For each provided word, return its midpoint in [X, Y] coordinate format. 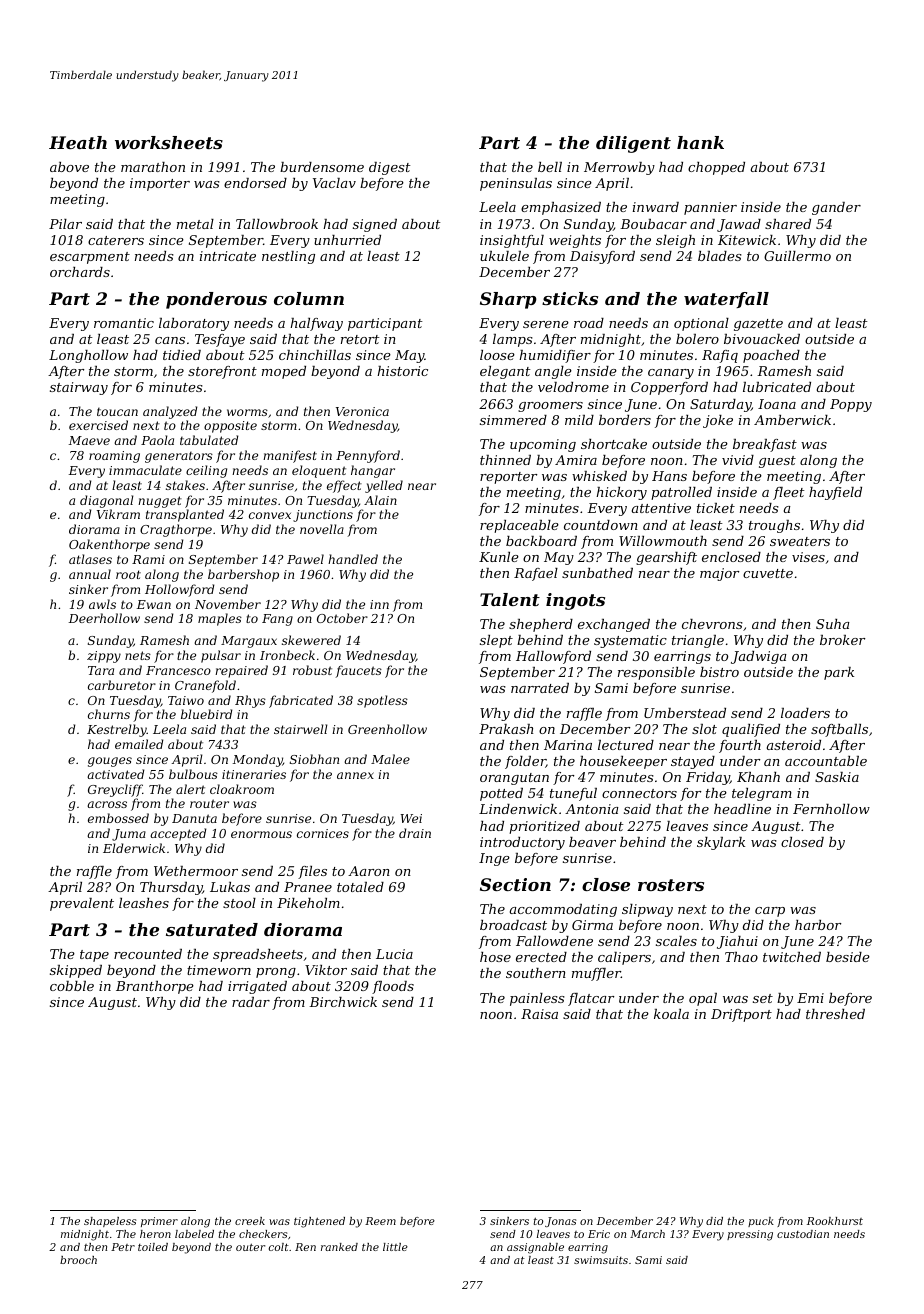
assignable [535, 1248]
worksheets [169, 142]
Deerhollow [104, 618]
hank [700, 142]
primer [159, 1222]
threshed [835, 1014]
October [342, 618]
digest [390, 168]
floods [393, 987]
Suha [832, 624]
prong [276, 973]
